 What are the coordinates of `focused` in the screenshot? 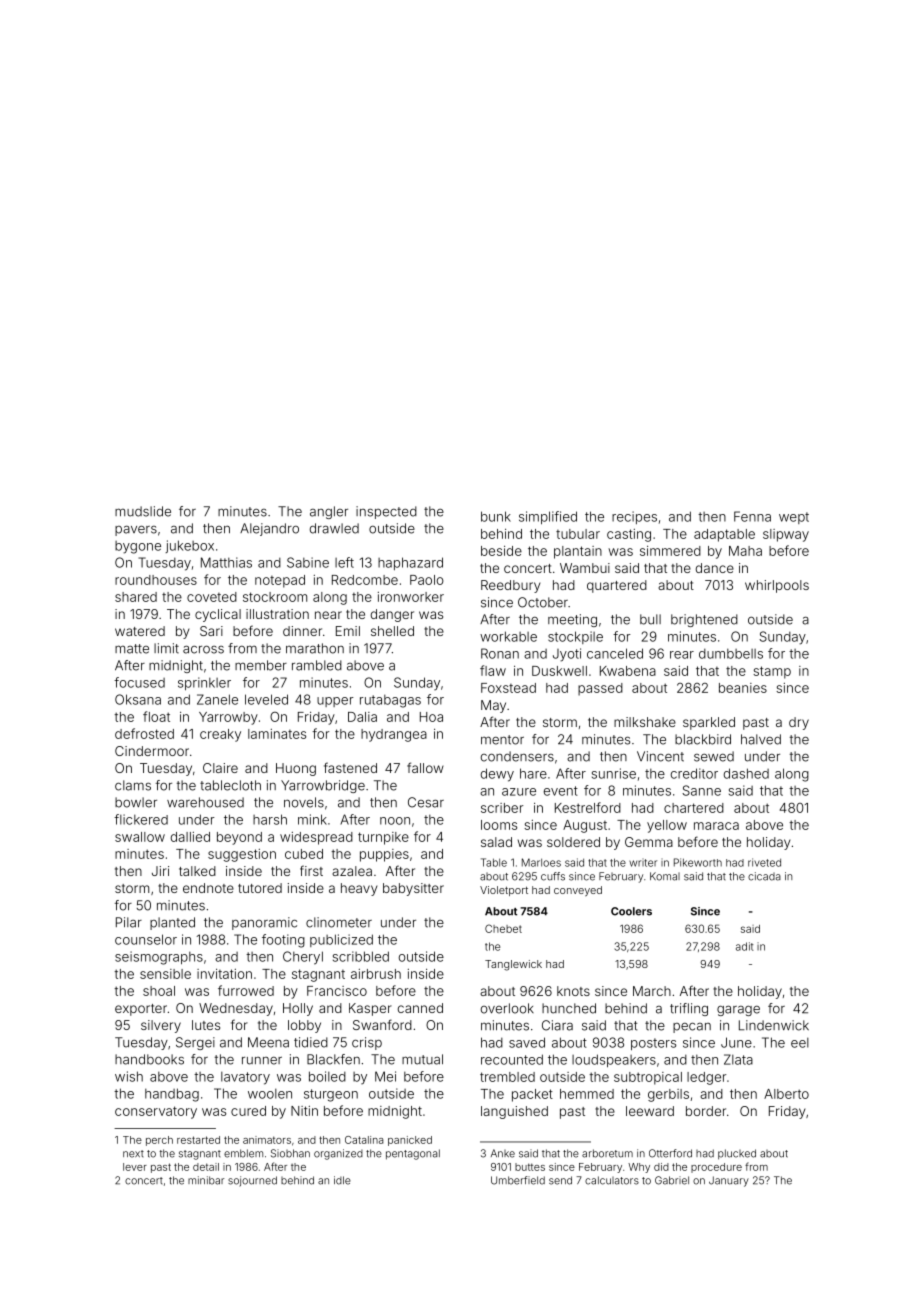 It's located at (139, 682).
